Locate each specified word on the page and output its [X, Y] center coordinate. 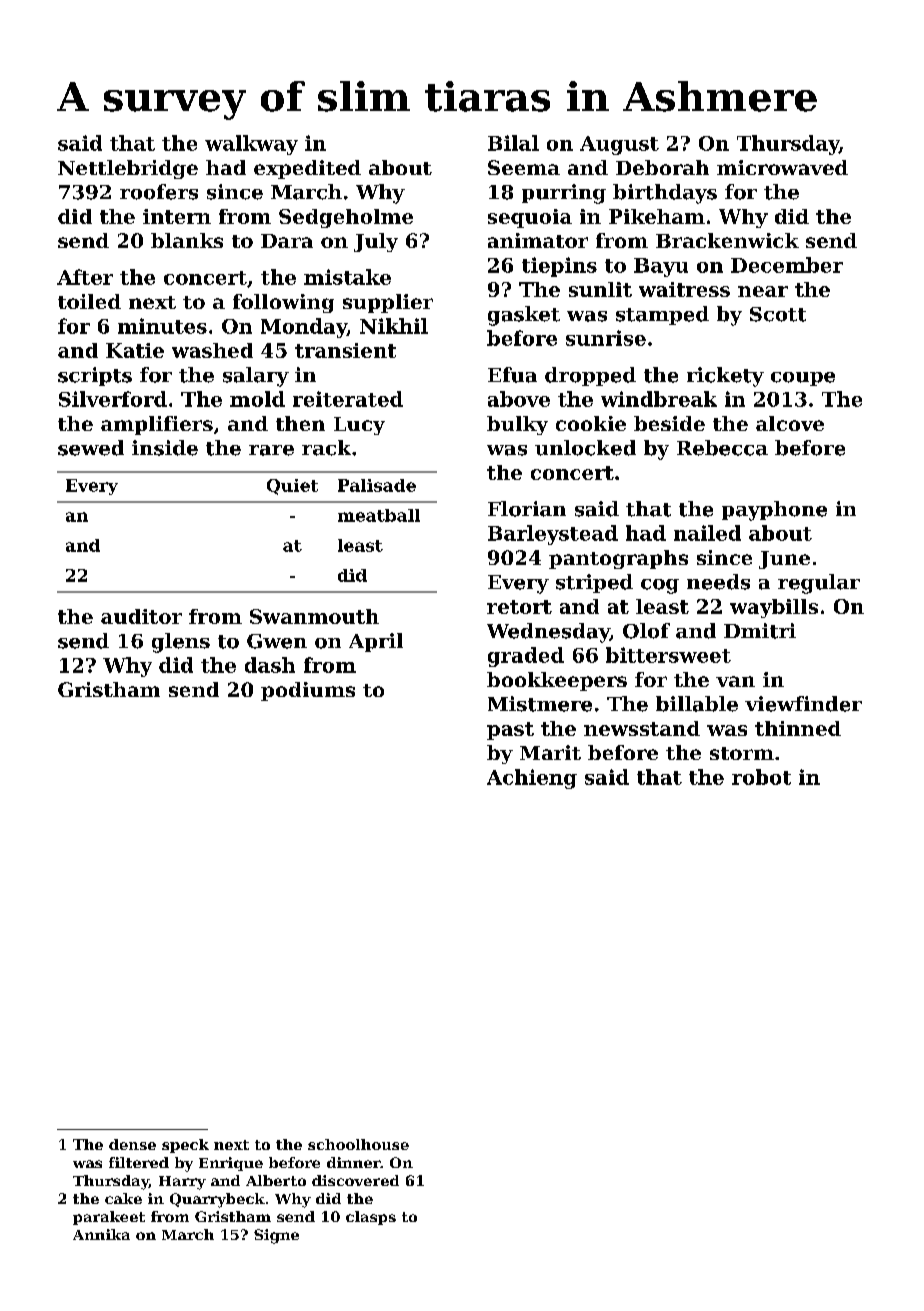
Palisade [377, 485]
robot [761, 777]
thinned [798, 728]
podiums [308, 691]
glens [181, 643]
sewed [91, 448]
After [85, 277]
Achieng [532, 779]
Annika [101, 1234]
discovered [355, 1180]
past [510, 731]
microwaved [782, 167]
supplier [388, 303]
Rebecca [722, 448]
